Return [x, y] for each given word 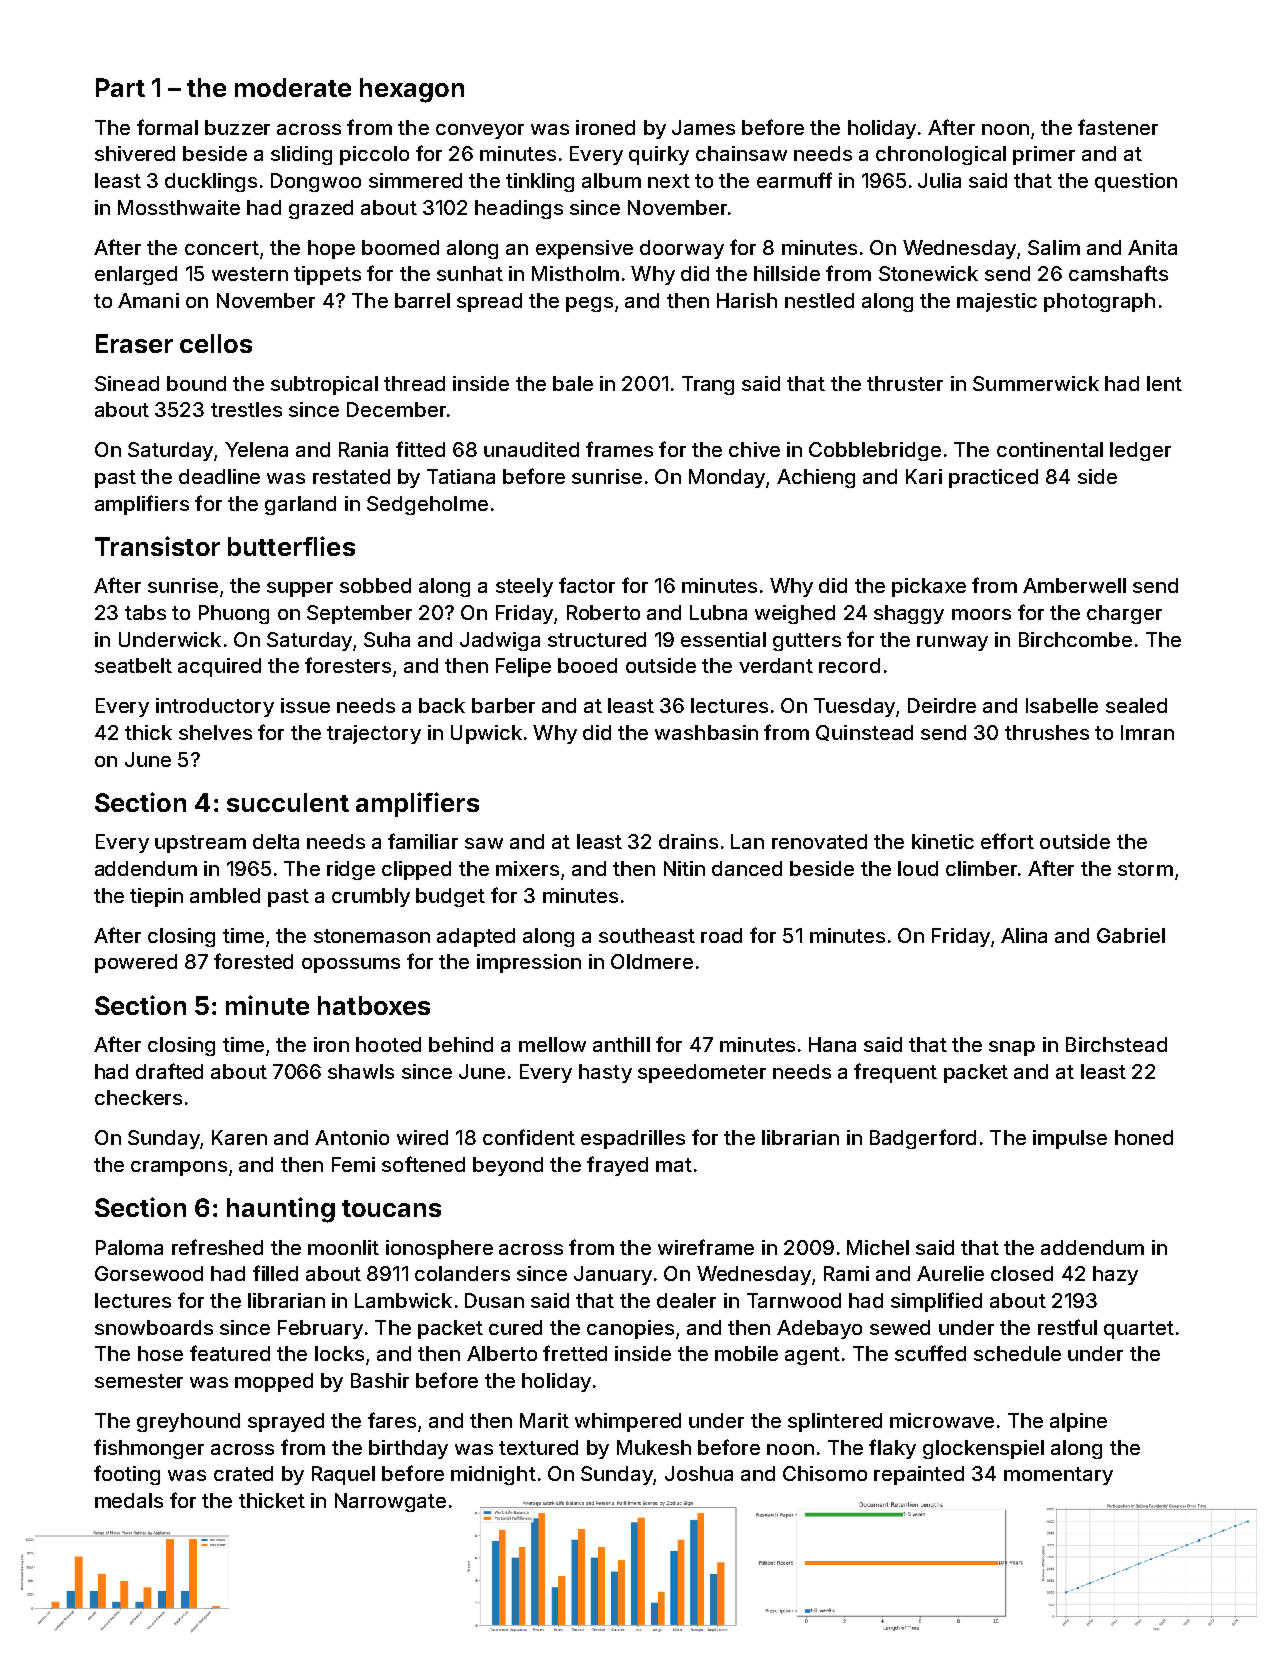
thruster [905, 383]
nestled [819, 300]
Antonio [352, 1137]
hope [331, 249]
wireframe [706, 1247]
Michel [878, 1247]
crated [243, 1473]
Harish [747, 300]
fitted [420, 449]
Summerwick [1036, 383]
